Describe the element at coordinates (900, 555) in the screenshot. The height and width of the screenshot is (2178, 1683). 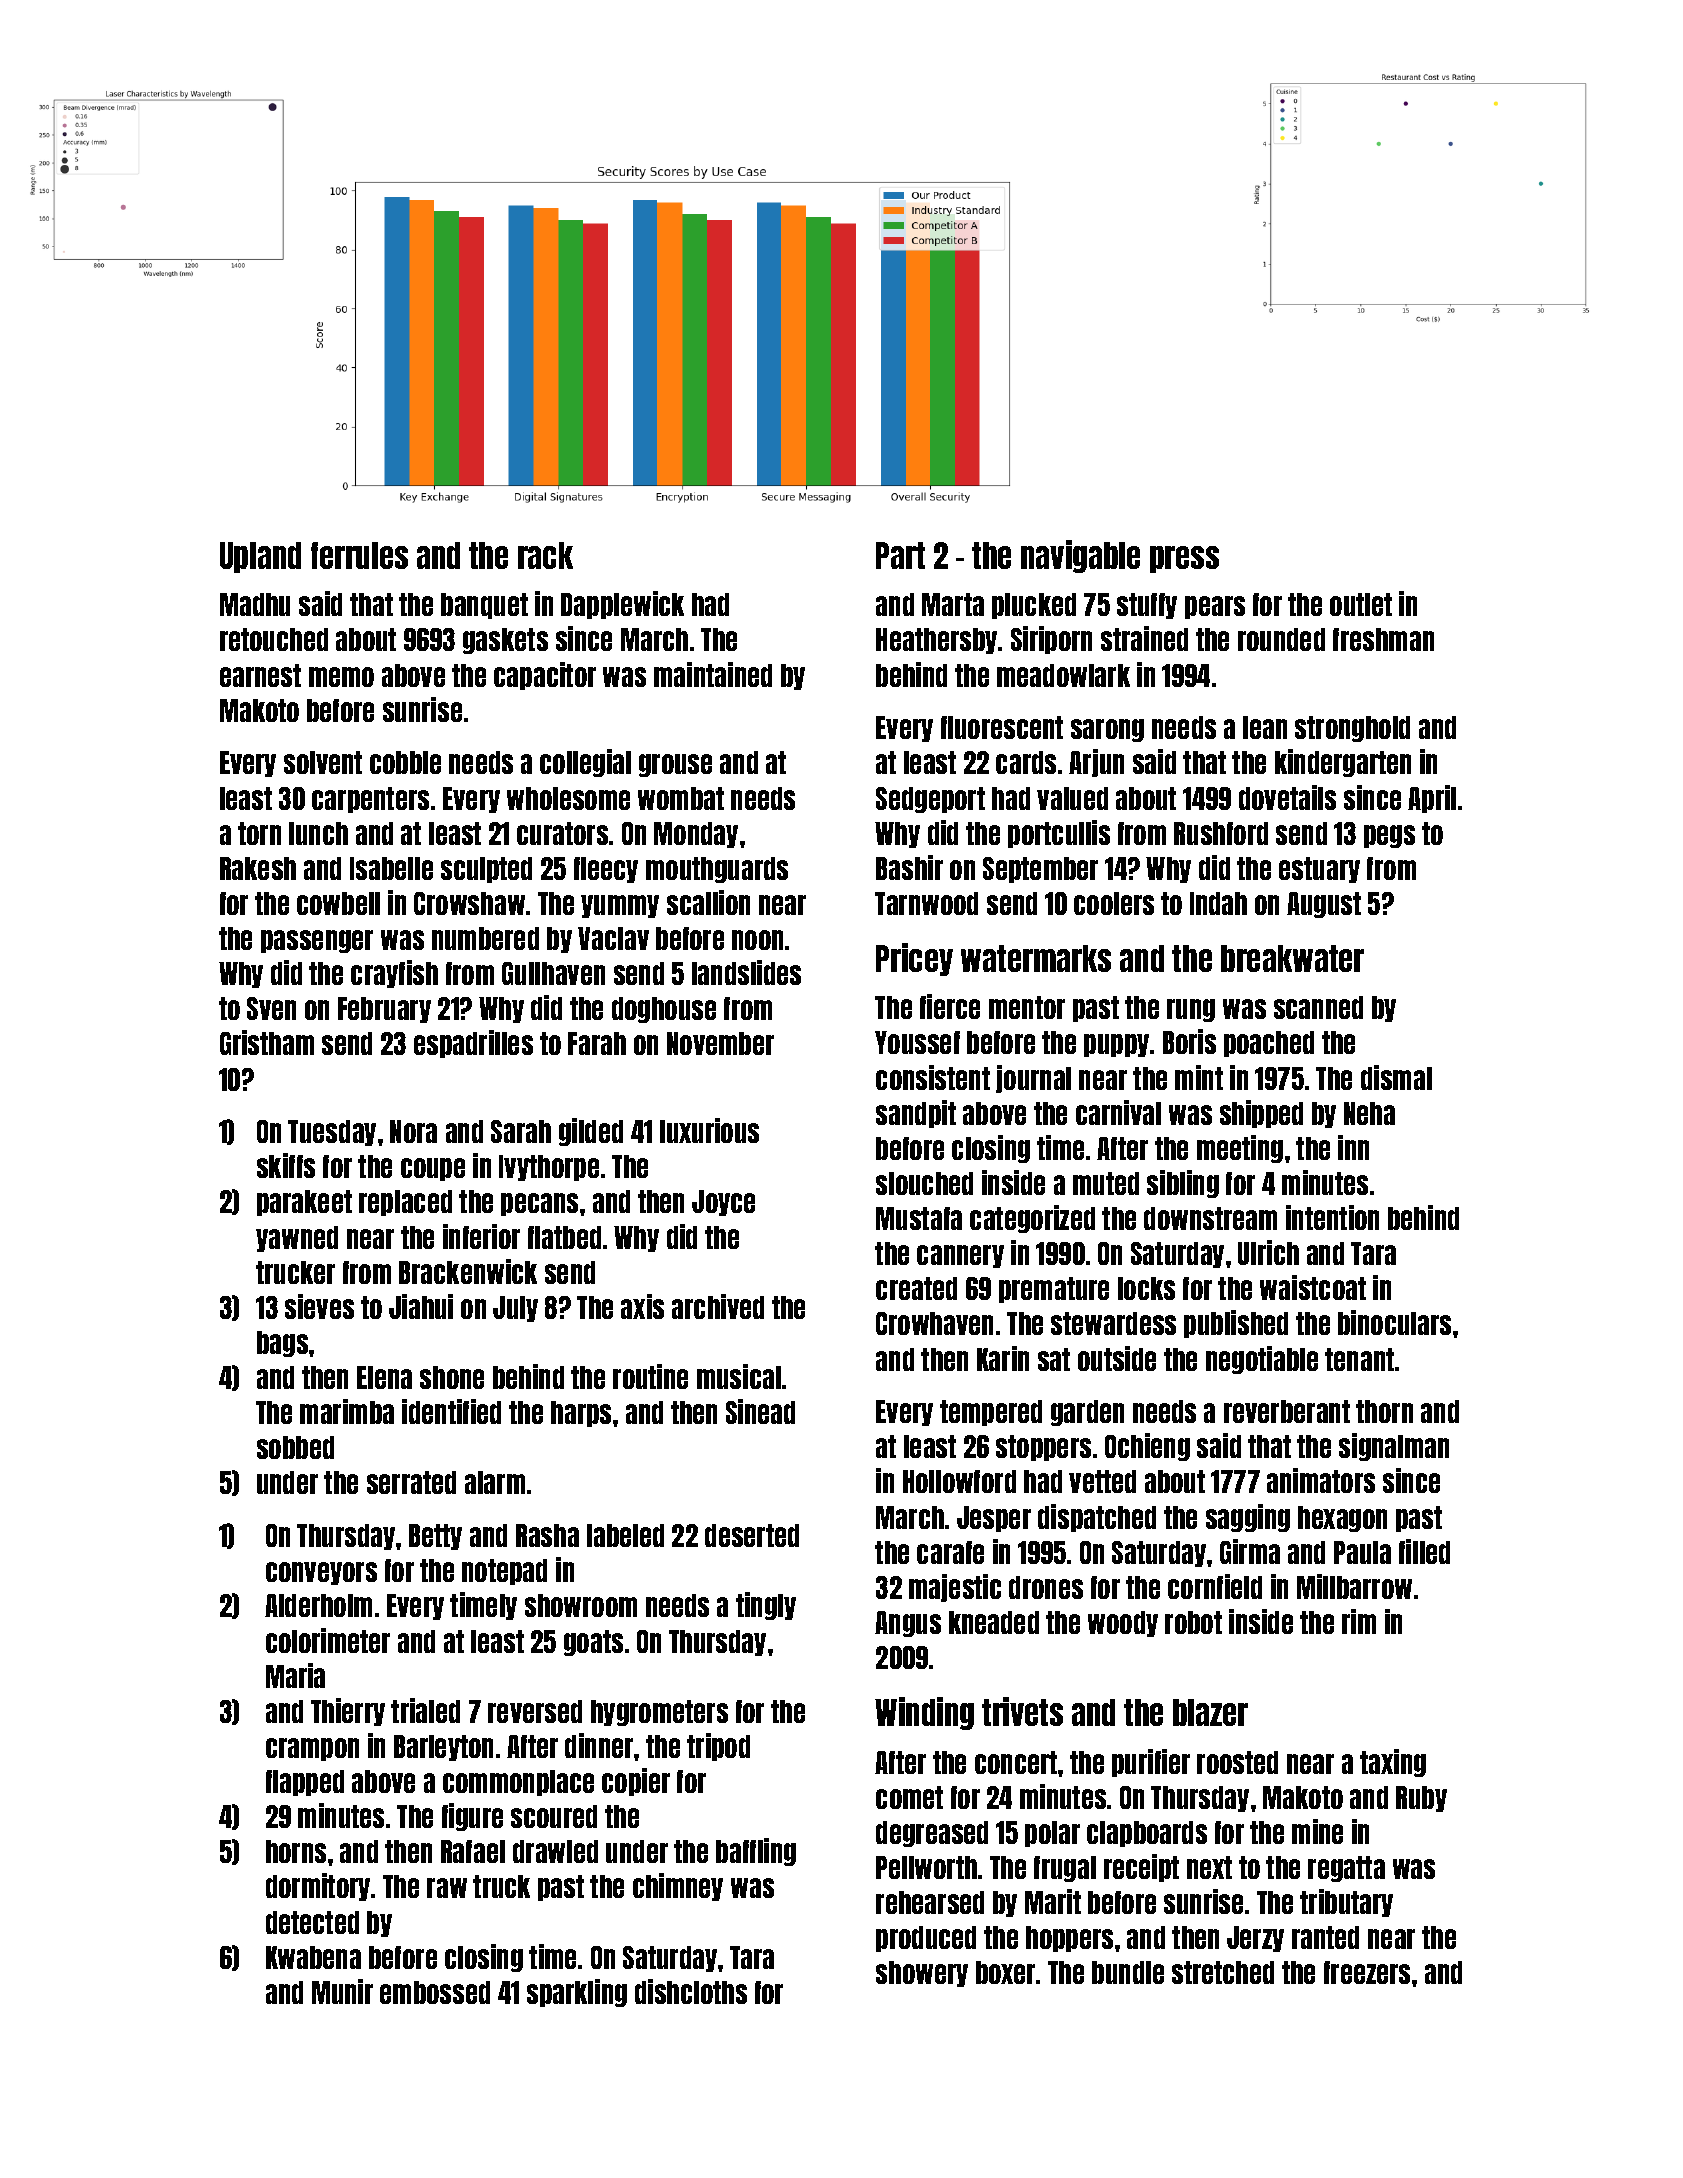
I see `Part` at that location.
